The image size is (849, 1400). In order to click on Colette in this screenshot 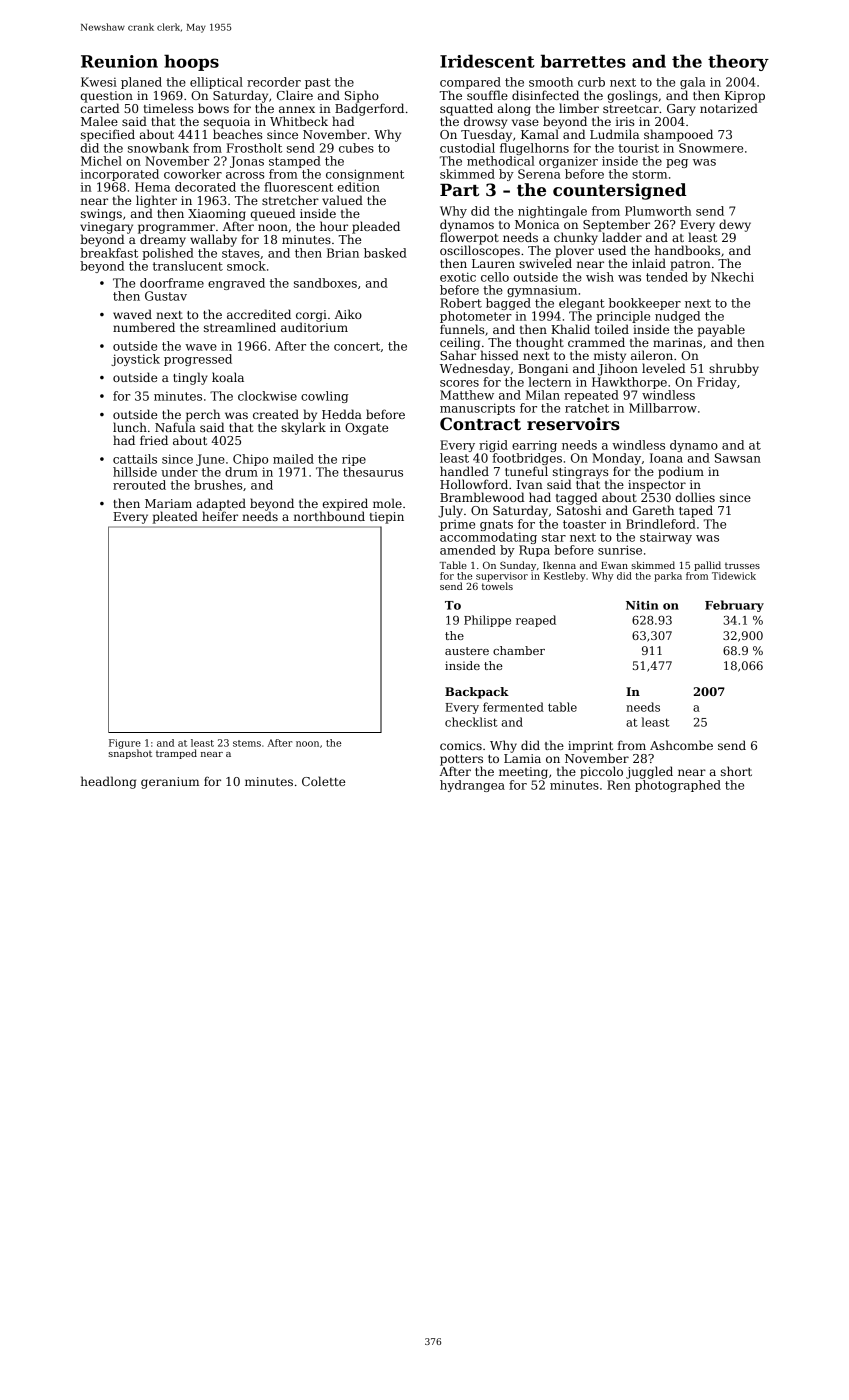, I will do `click(323, 781)`.
